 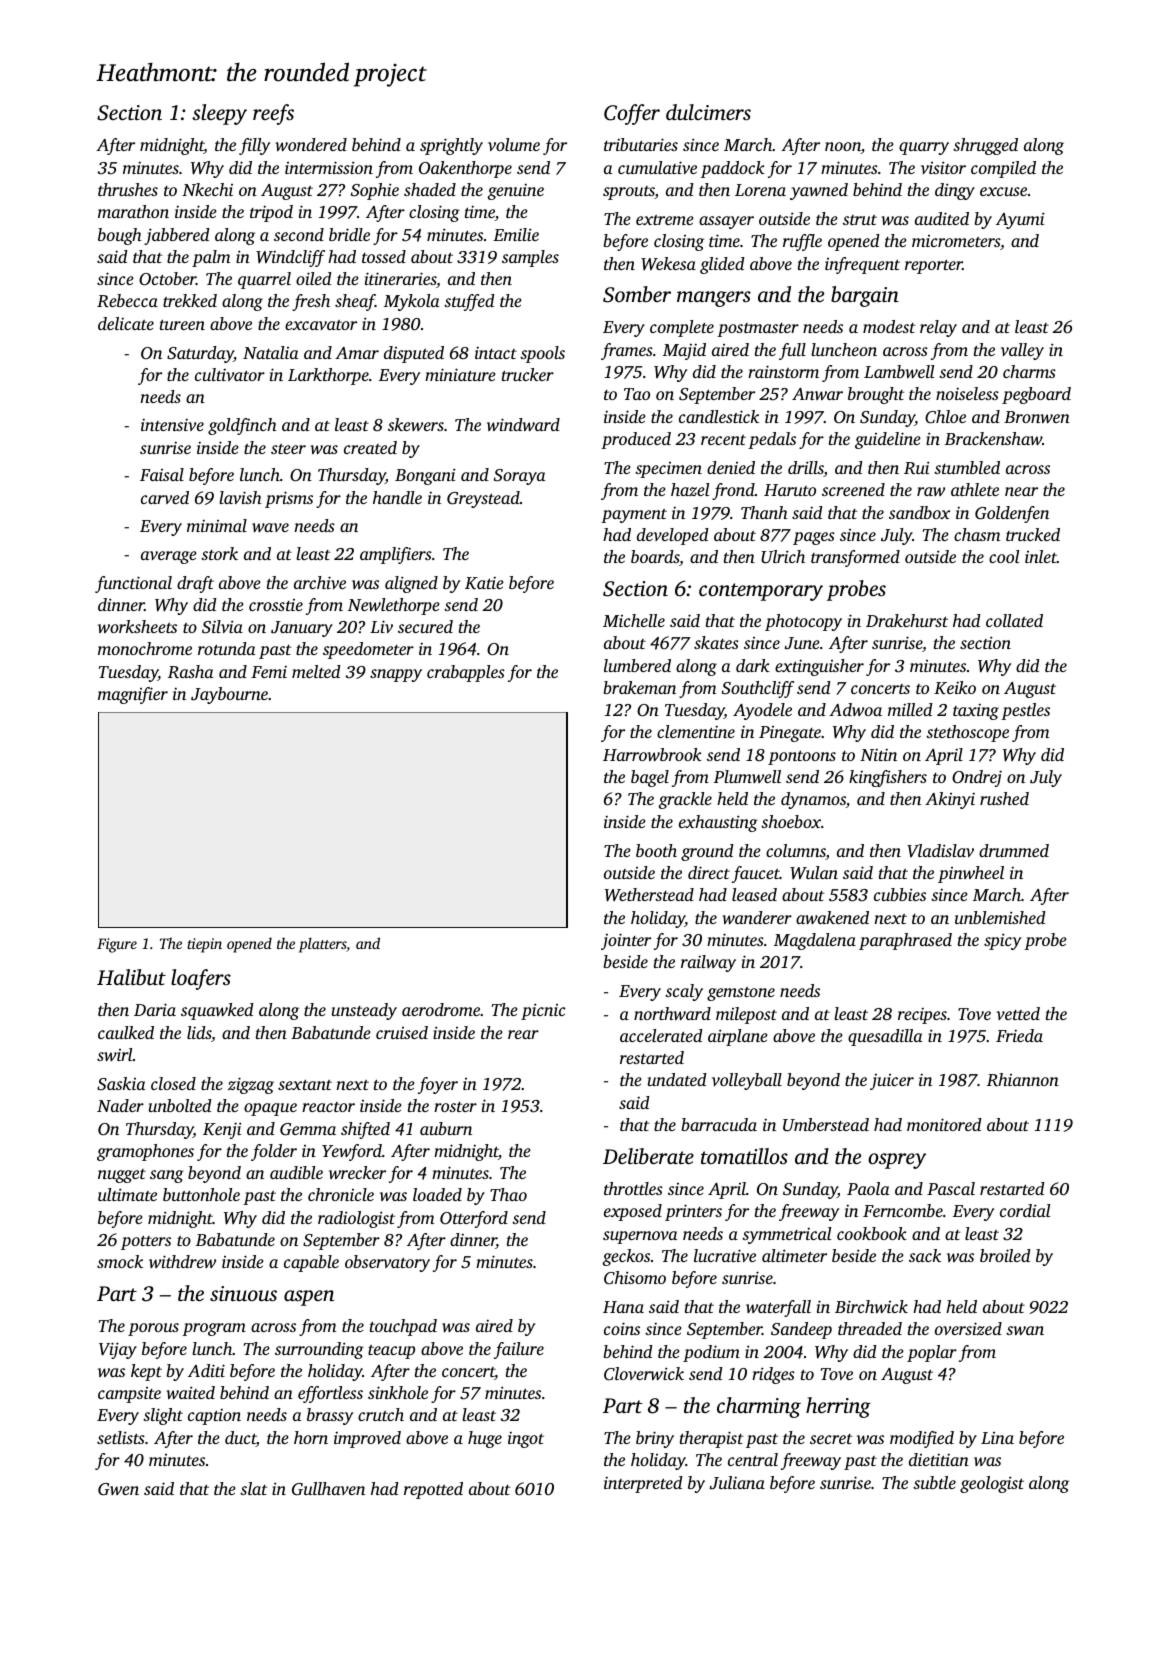 What do you see at coordinates (985, 146) in the screenshot?
I see `shrugged` at bounding box center [985, 146].
